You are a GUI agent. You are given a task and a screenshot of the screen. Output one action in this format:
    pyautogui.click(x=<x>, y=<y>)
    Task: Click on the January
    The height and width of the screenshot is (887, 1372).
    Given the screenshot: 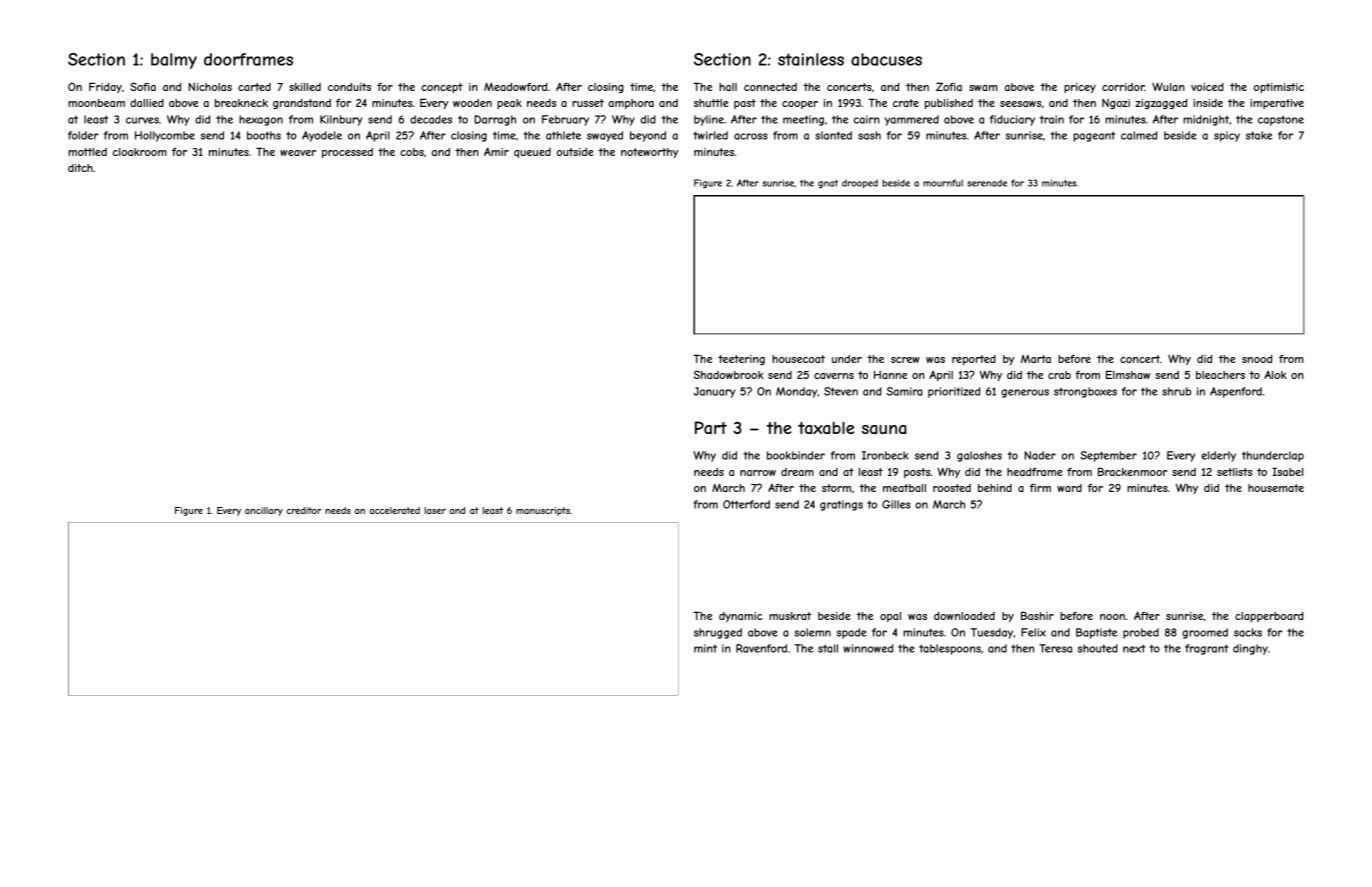 What is the action you would take?
    pyautogui.click(x=715, y=392)
